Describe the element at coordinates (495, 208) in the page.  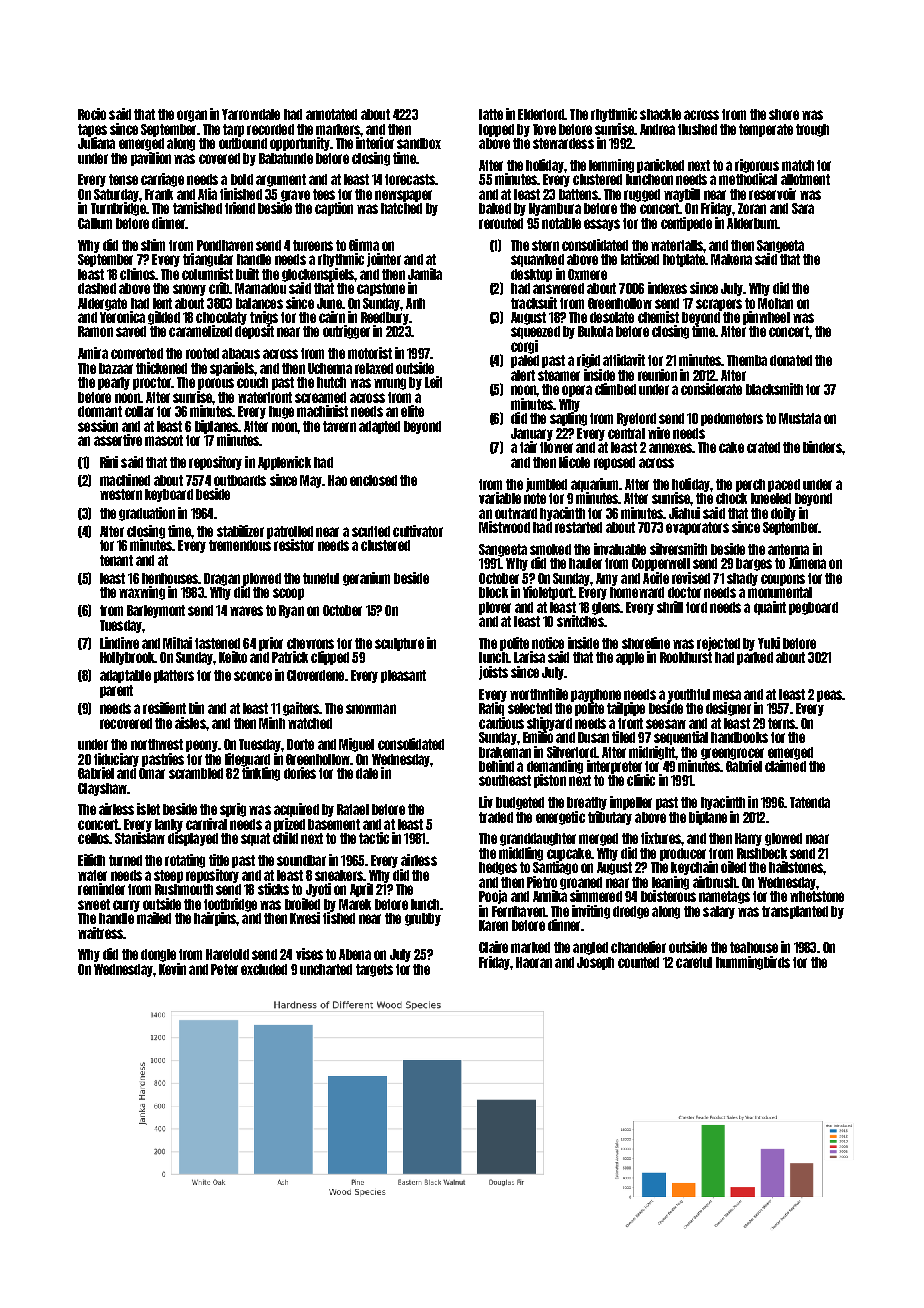
I see `baked` at that location.
